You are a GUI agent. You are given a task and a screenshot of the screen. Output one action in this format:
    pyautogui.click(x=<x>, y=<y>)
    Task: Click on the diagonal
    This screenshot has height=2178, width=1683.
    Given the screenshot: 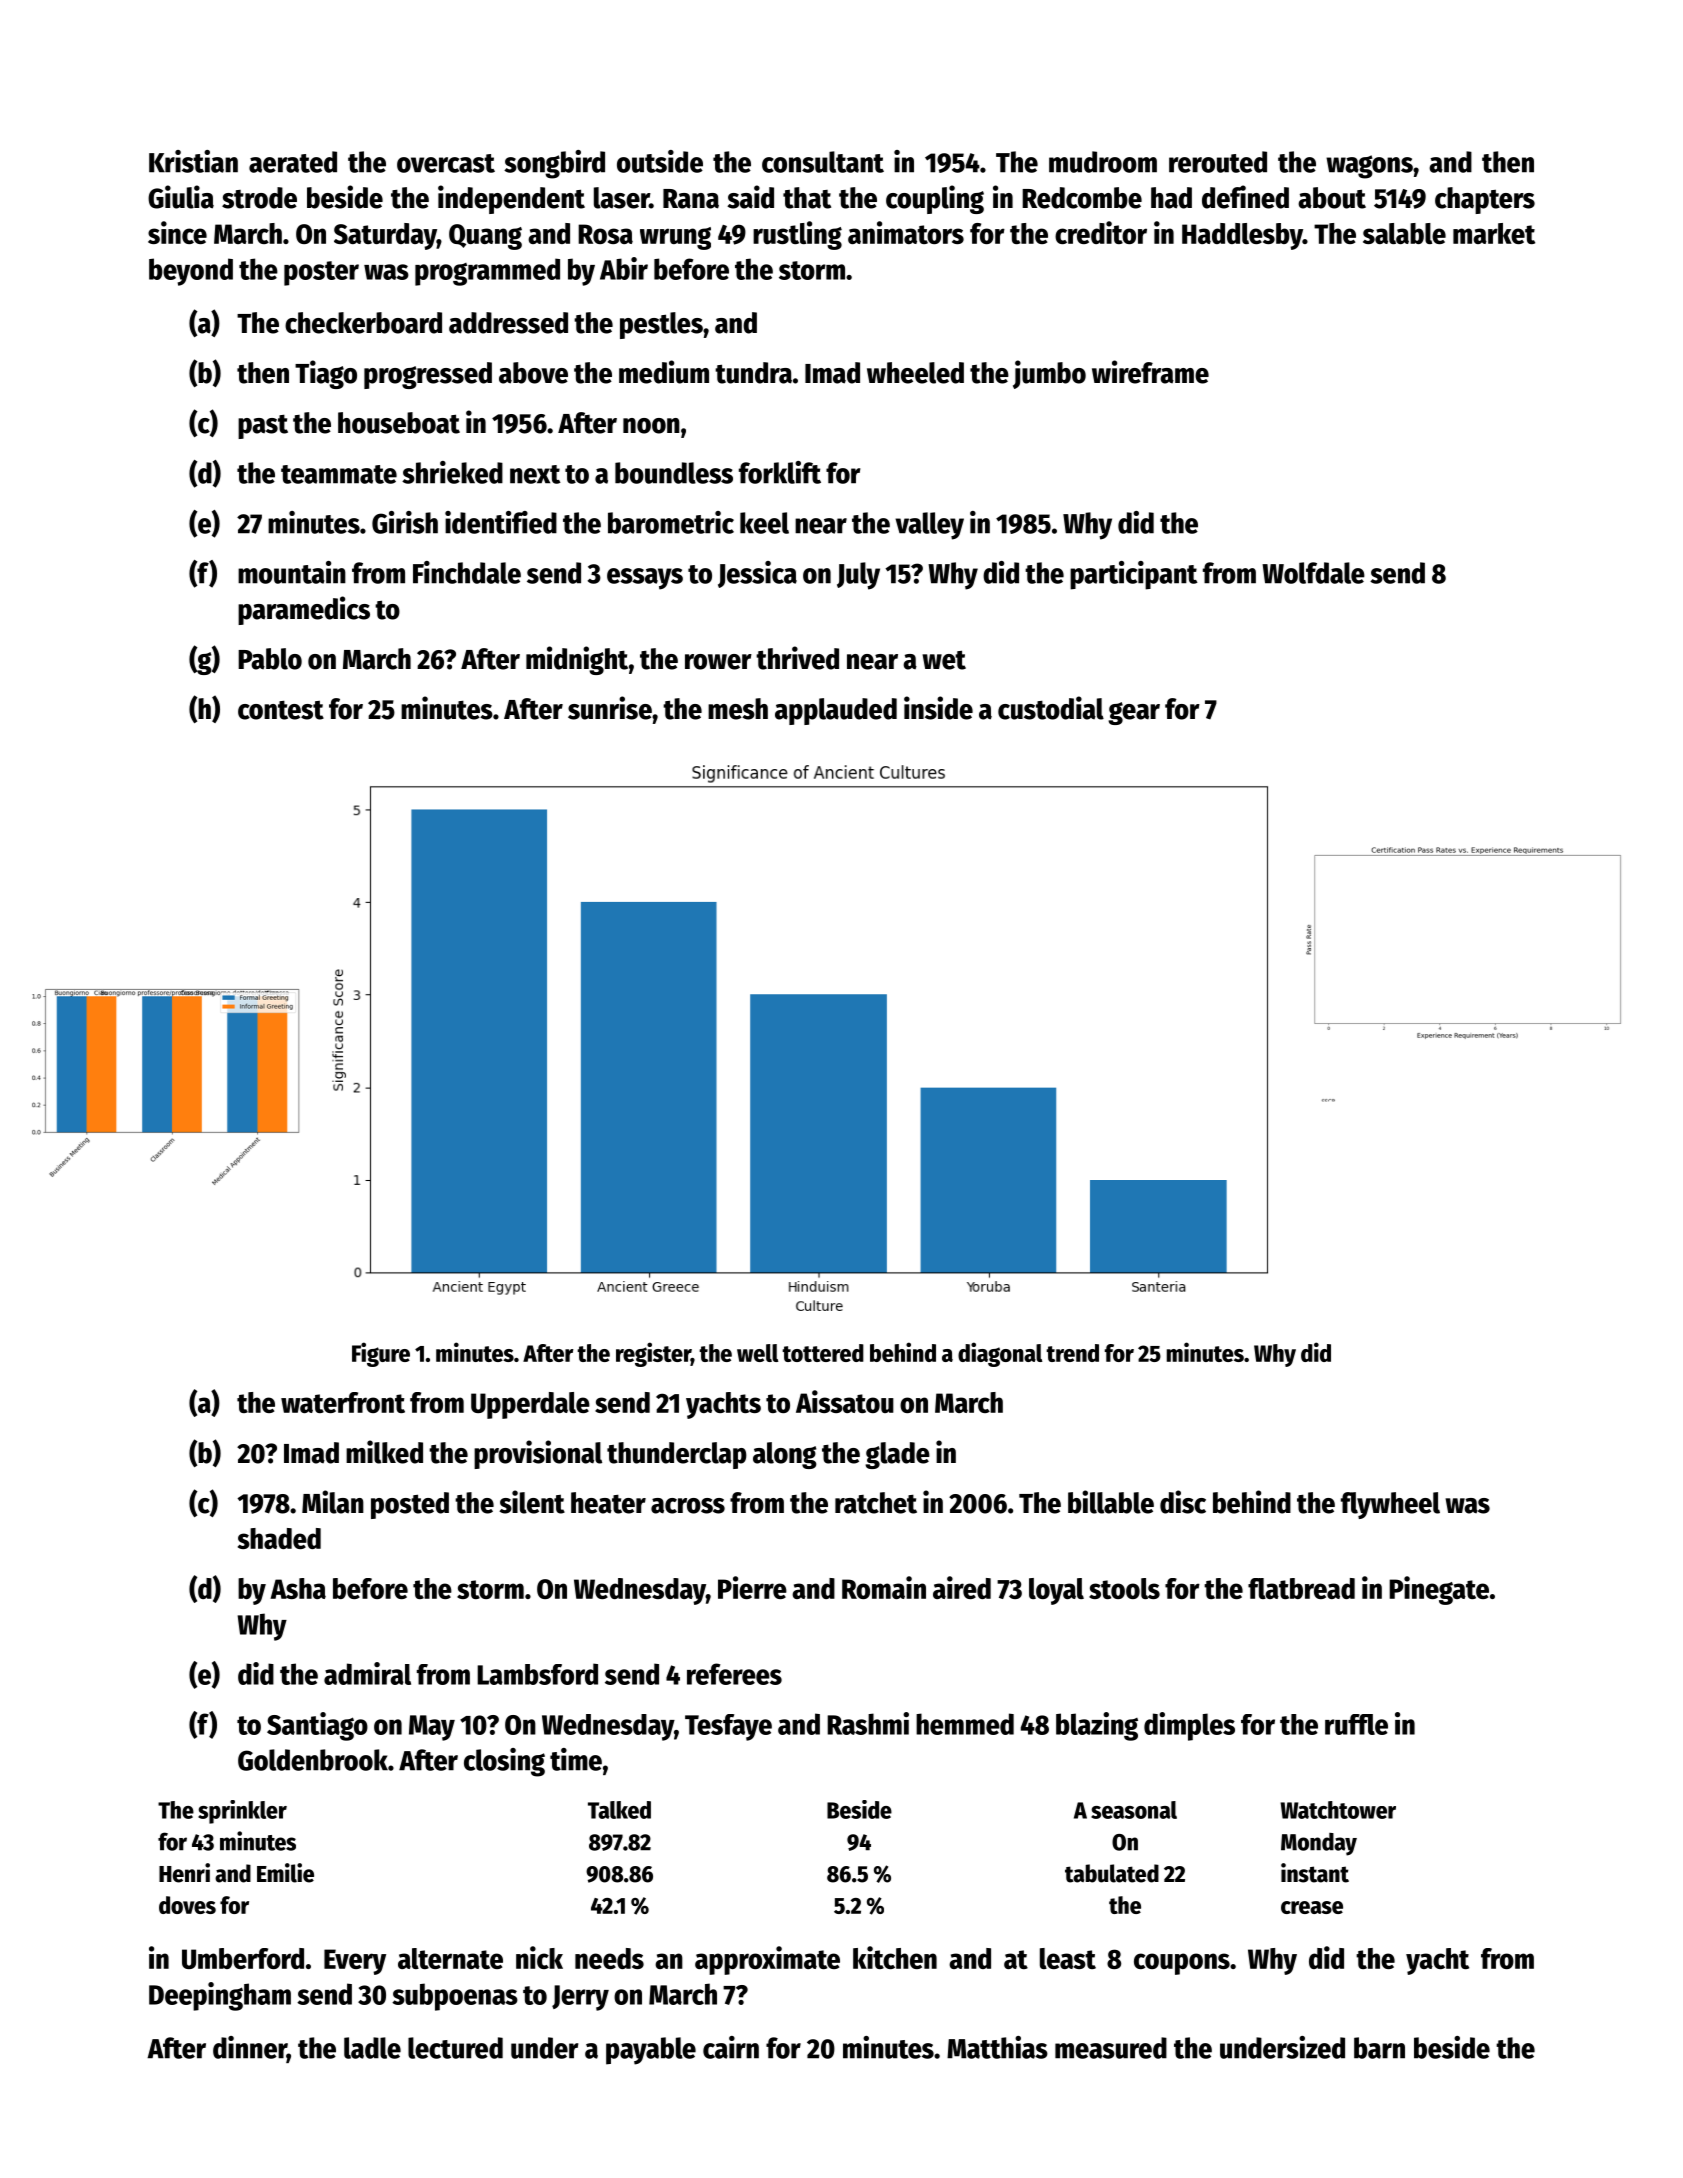 What is the action you would take?
    pyautogui.click(x=1000, y=1354)
